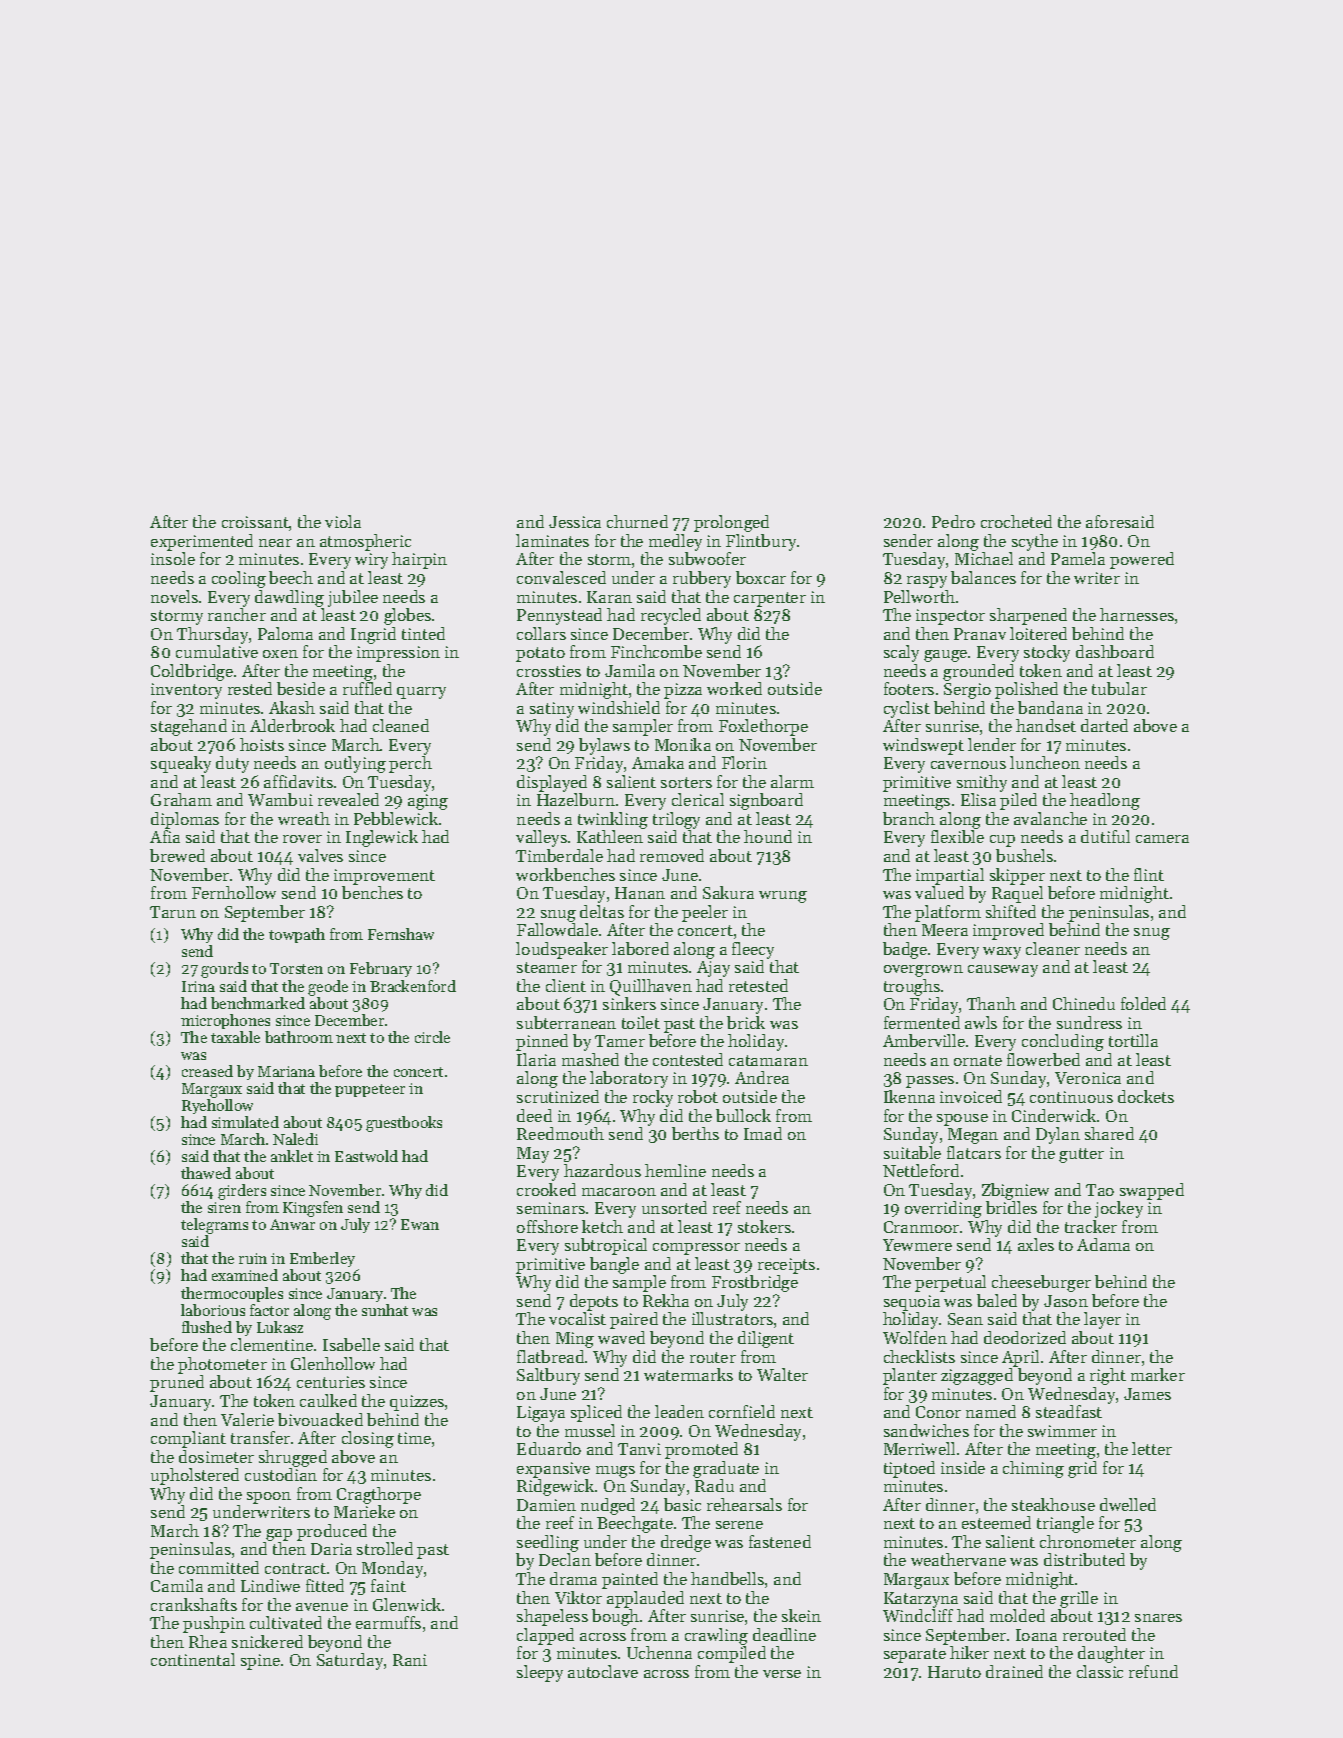 This screenshot has height=1738, width=1343. Describe the element at coordinates (260, 1662) in the screenshot. I see `spine` at that location.
